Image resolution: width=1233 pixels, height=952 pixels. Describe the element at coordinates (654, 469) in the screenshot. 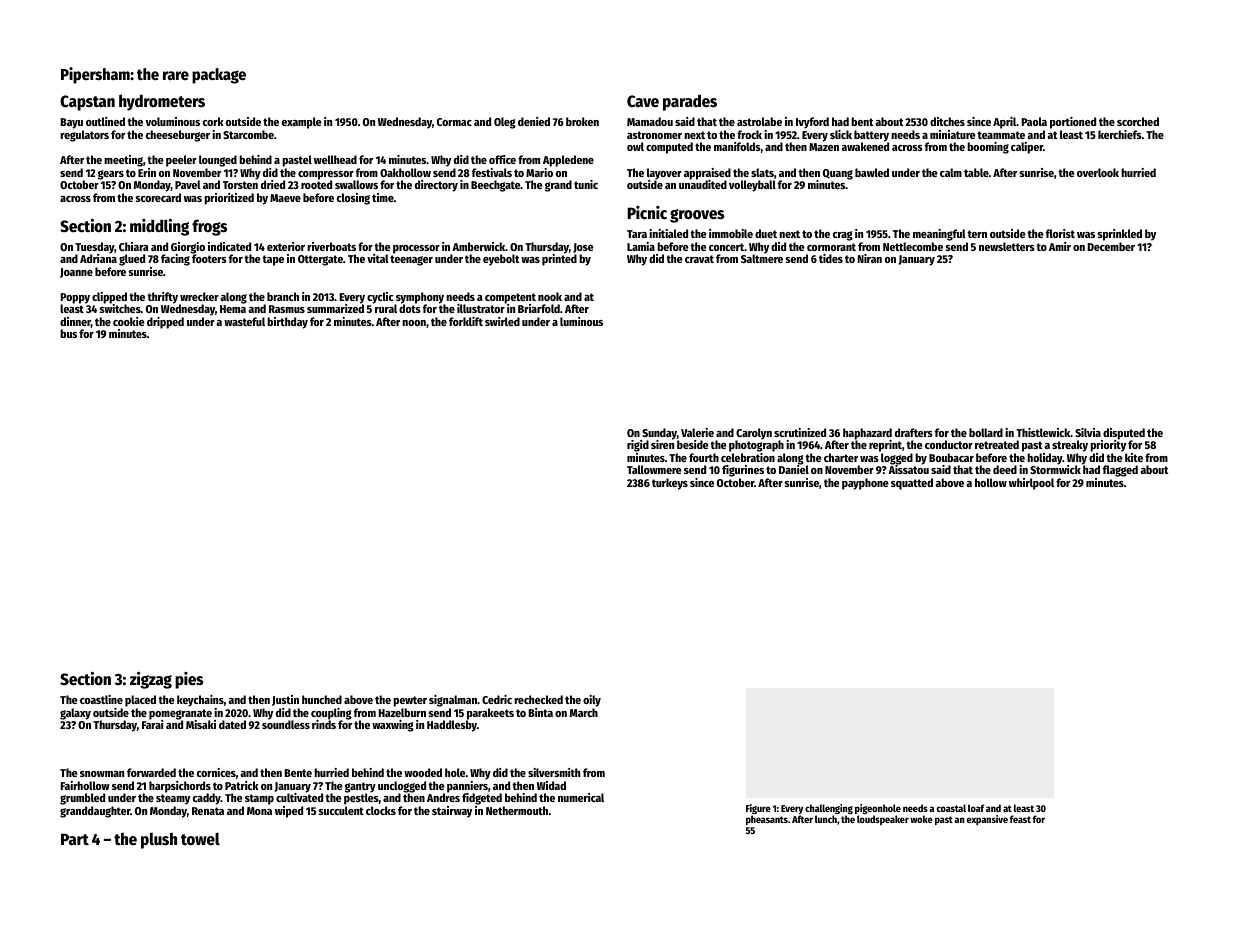

I see `Tallowmere` at that location.
